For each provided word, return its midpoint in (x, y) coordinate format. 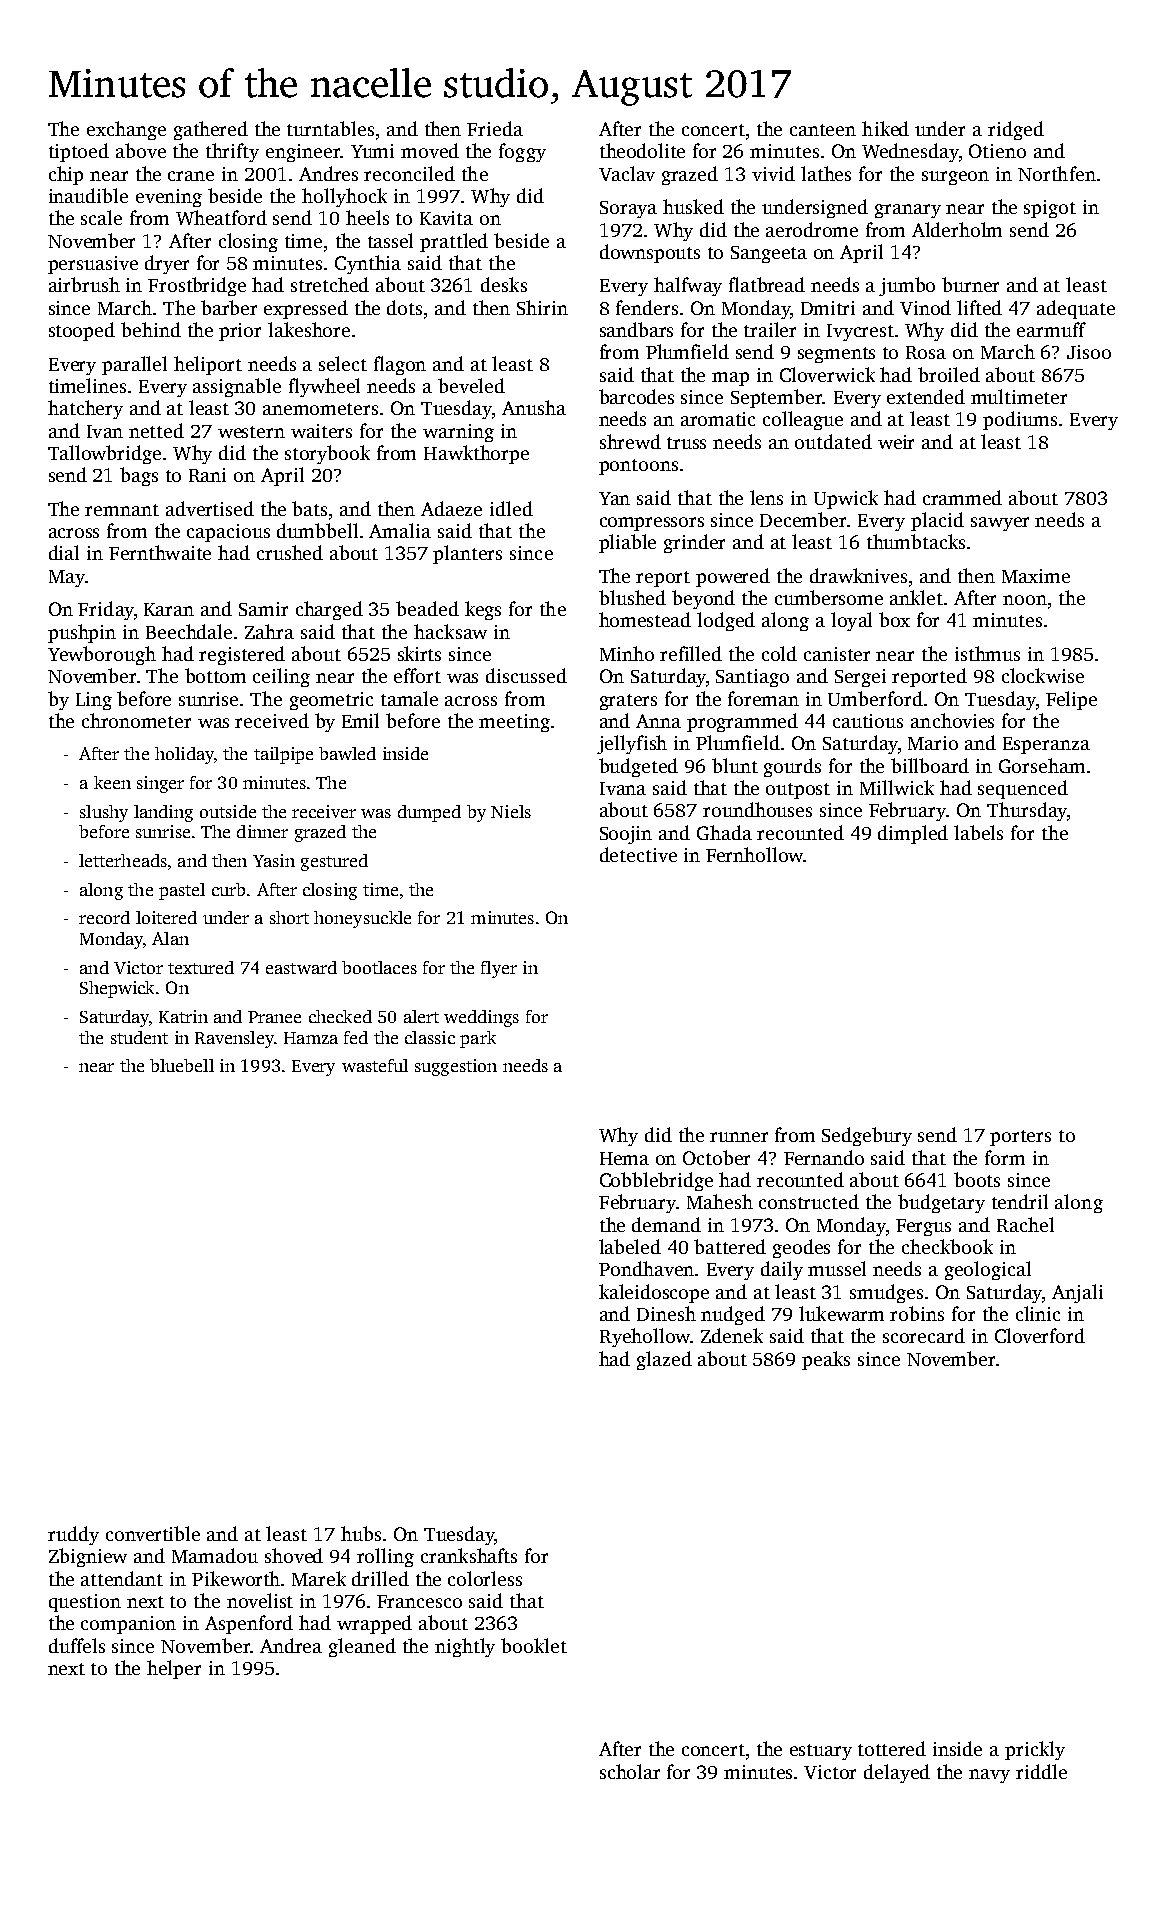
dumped (429, 813)
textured (201, 967)
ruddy (73, 1535)
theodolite (642, 150)
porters (1020, 1138)
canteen (823, 130)
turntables (330, 128)
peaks (826, 1360)
